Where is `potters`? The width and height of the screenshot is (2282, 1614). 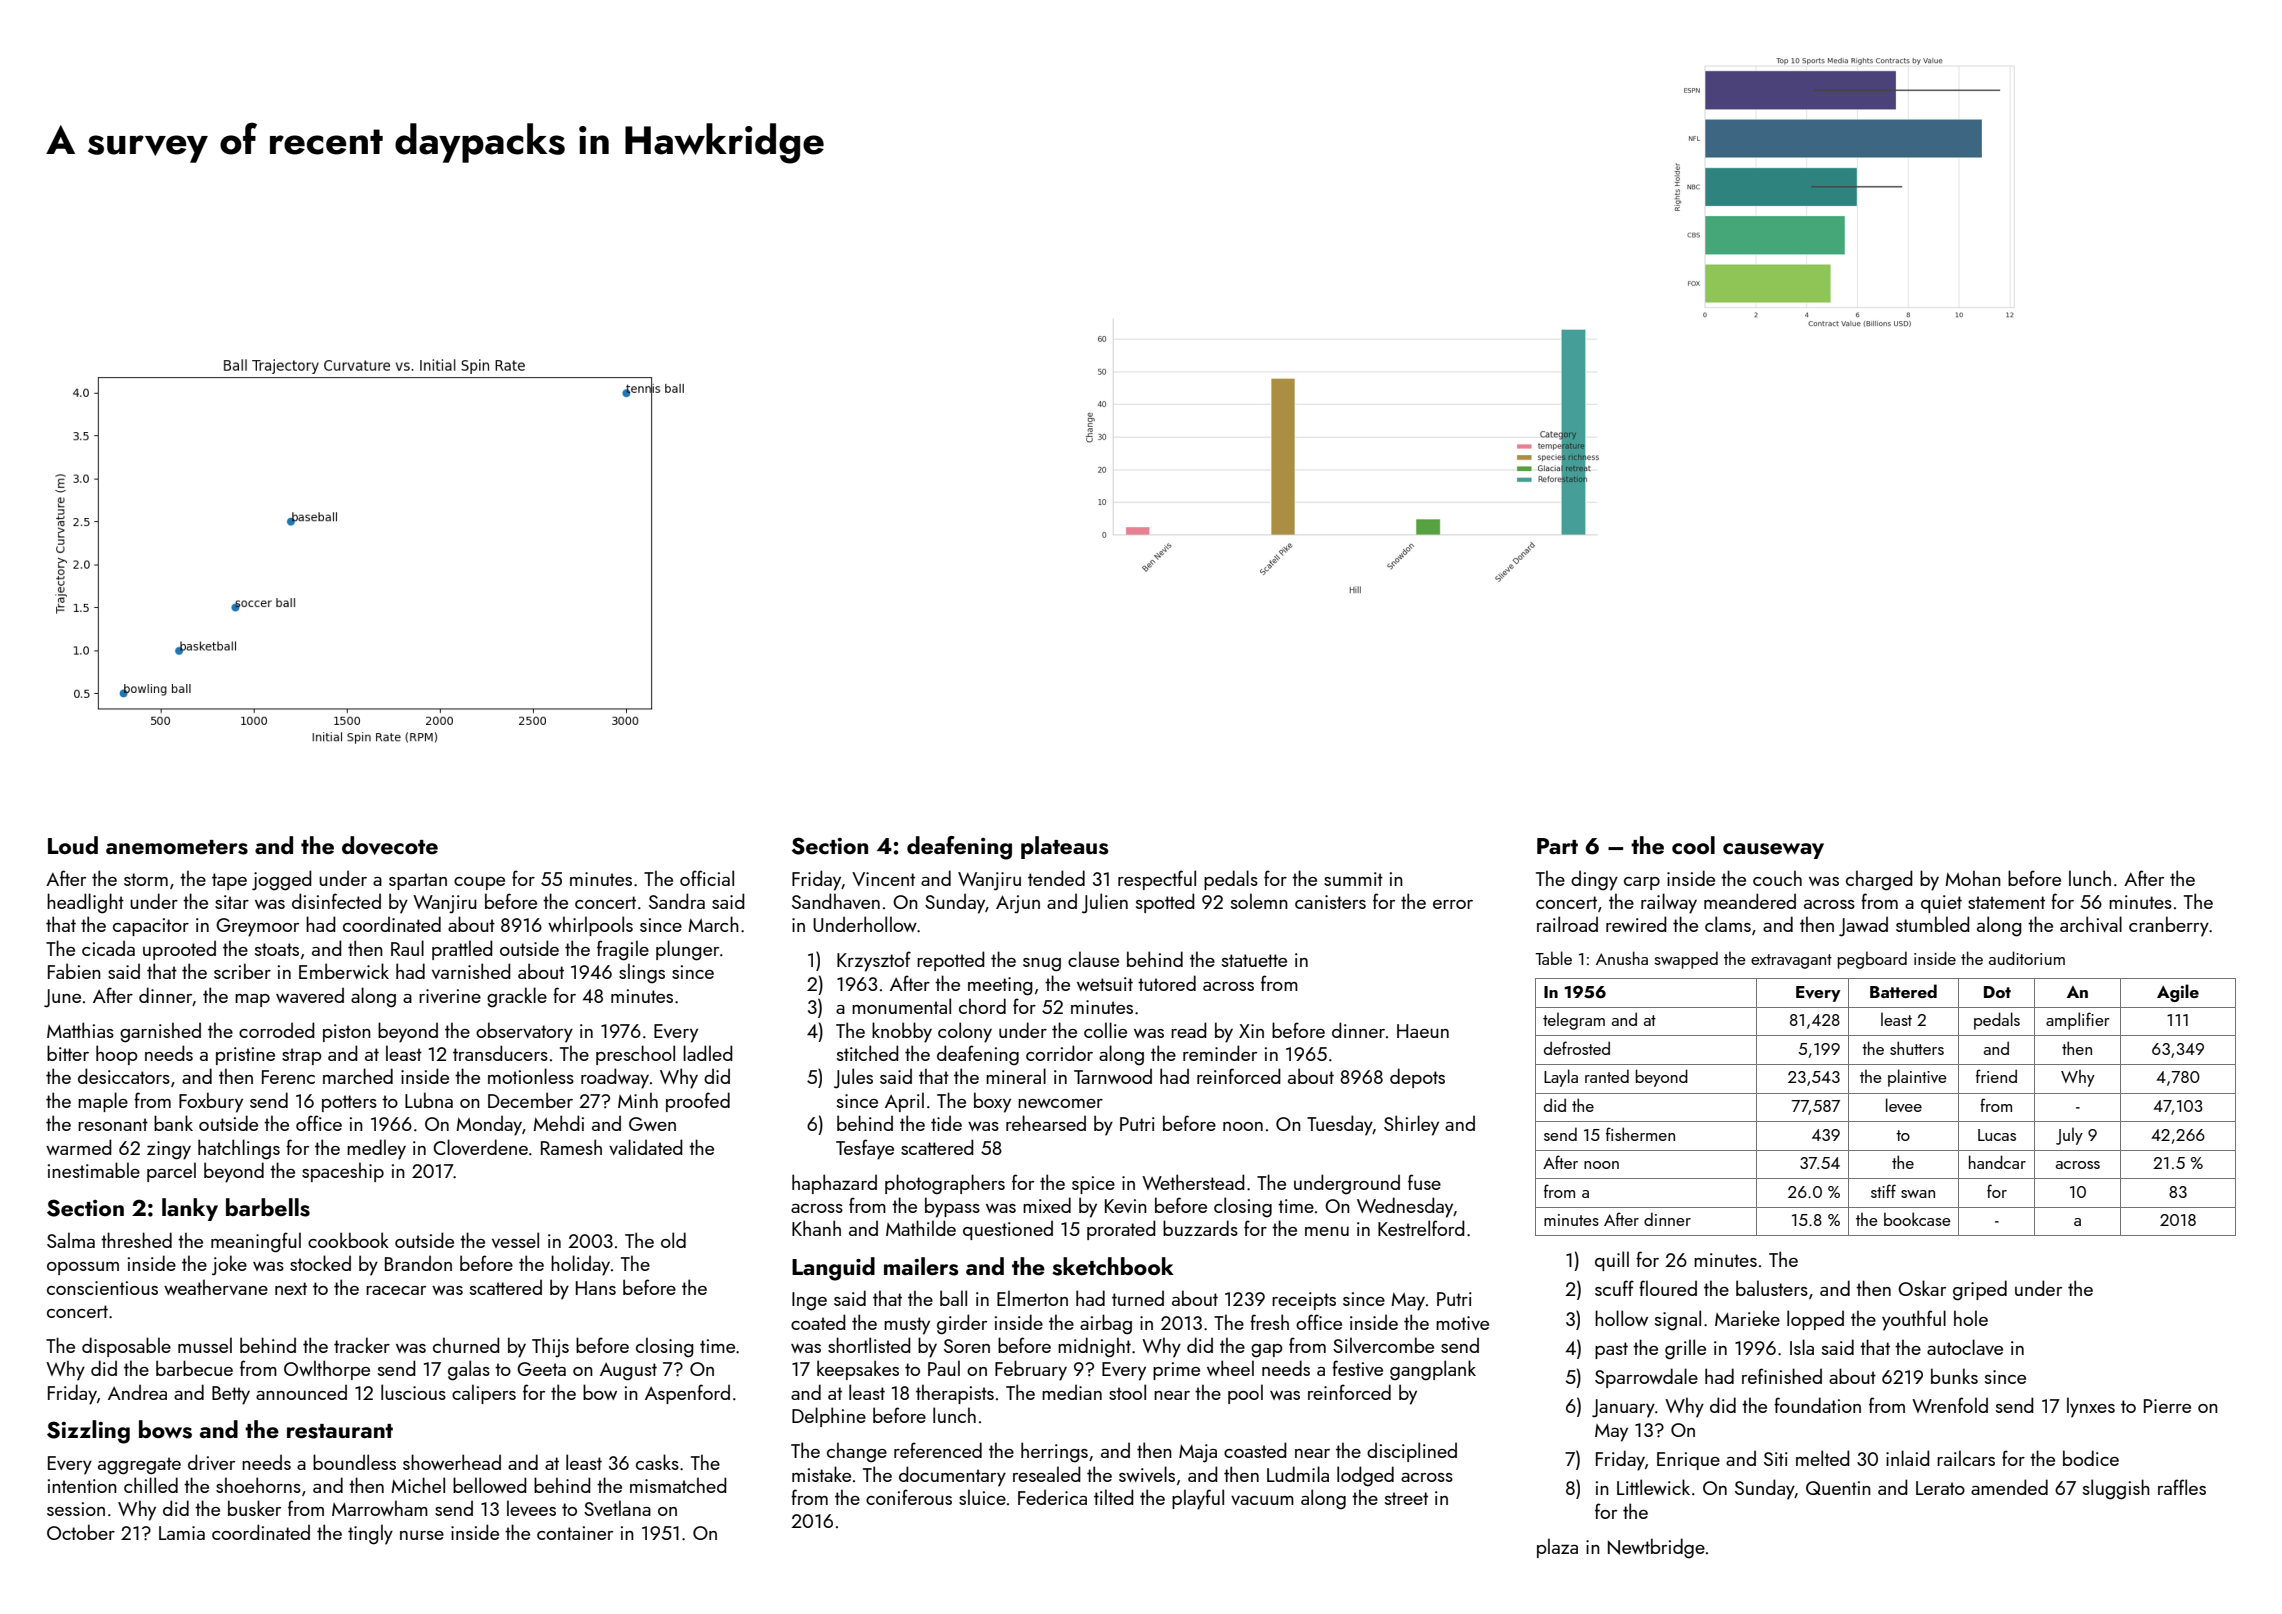
potters is located at coordinates (349, 1103).
